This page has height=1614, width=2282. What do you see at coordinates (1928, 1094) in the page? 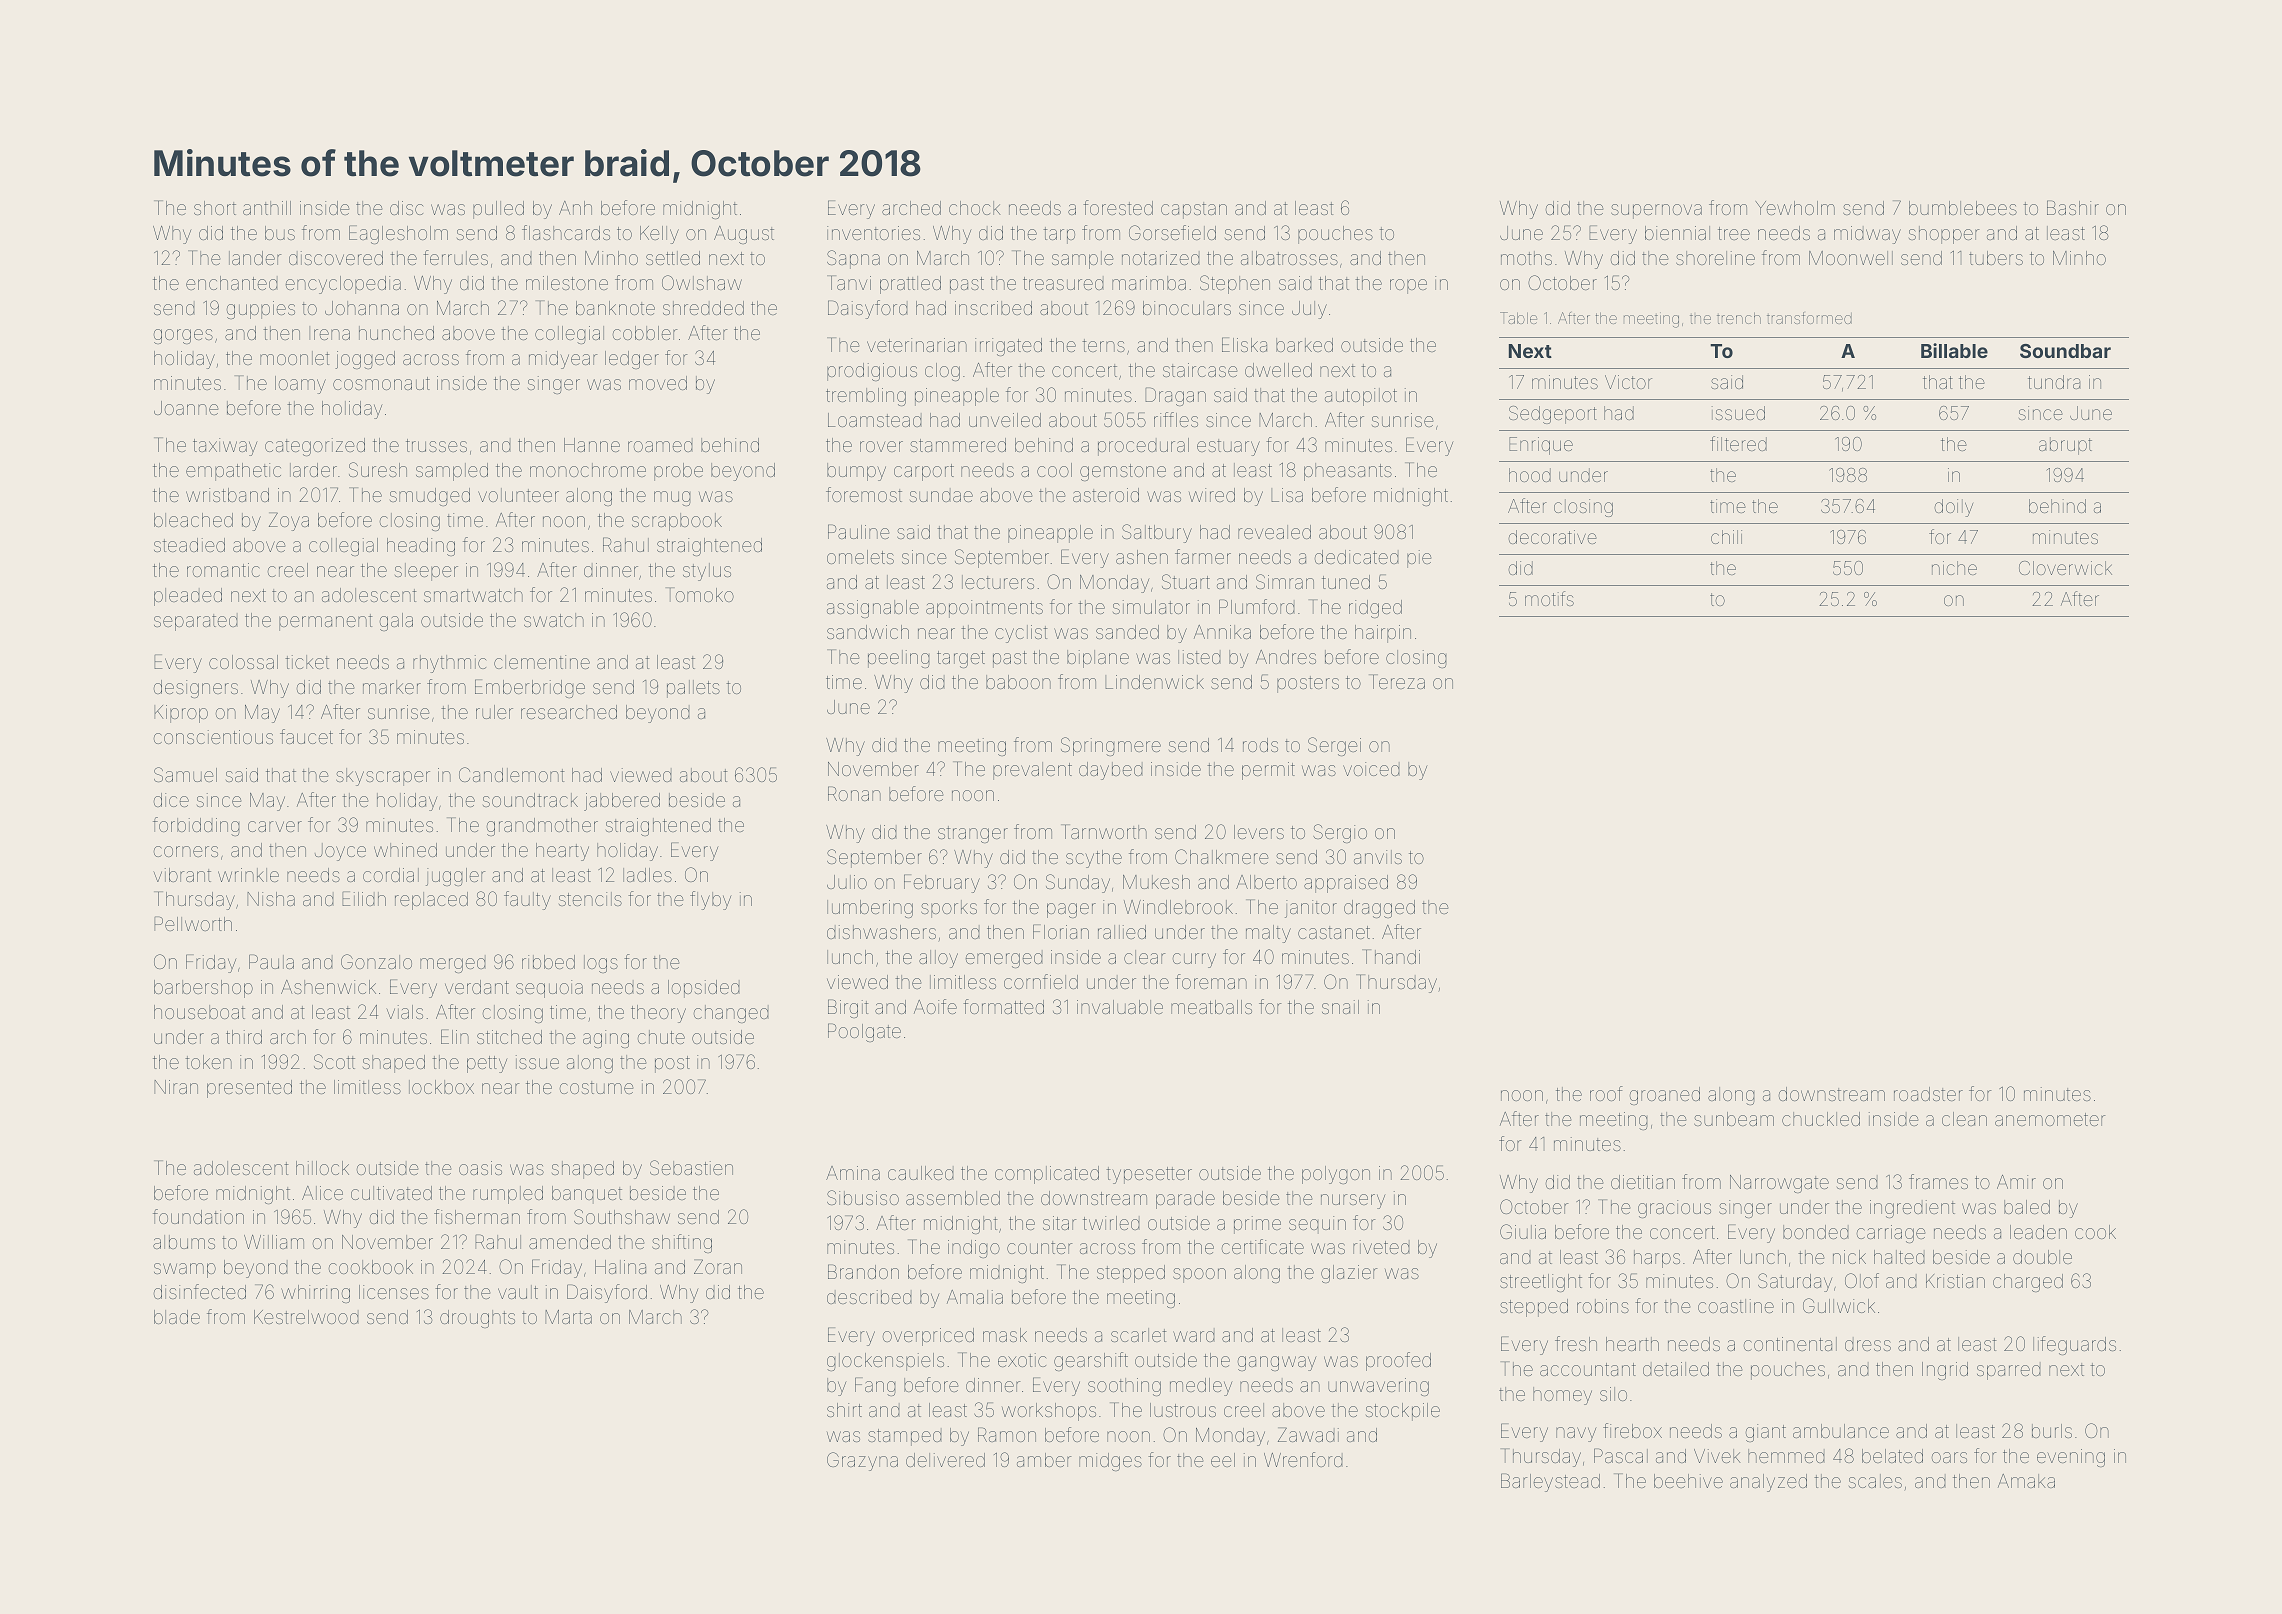
I see `roadster` at bounding box center [1928, 1094].
